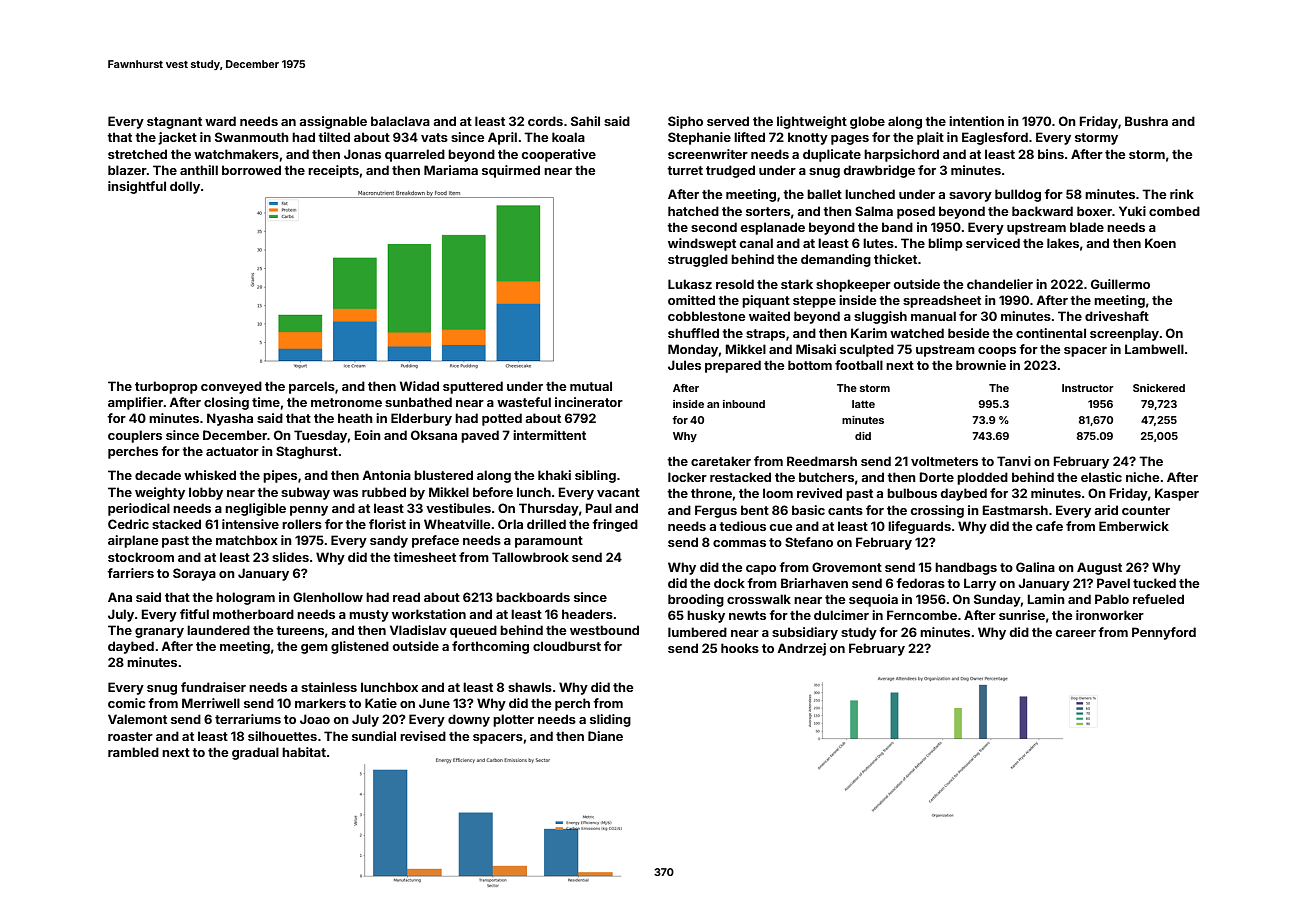 This screenshot has height=924, width=1308. What do you see at coordinates (133, 752) in the screenshot?
I see `rambled` at bounding box center [133, 752].
